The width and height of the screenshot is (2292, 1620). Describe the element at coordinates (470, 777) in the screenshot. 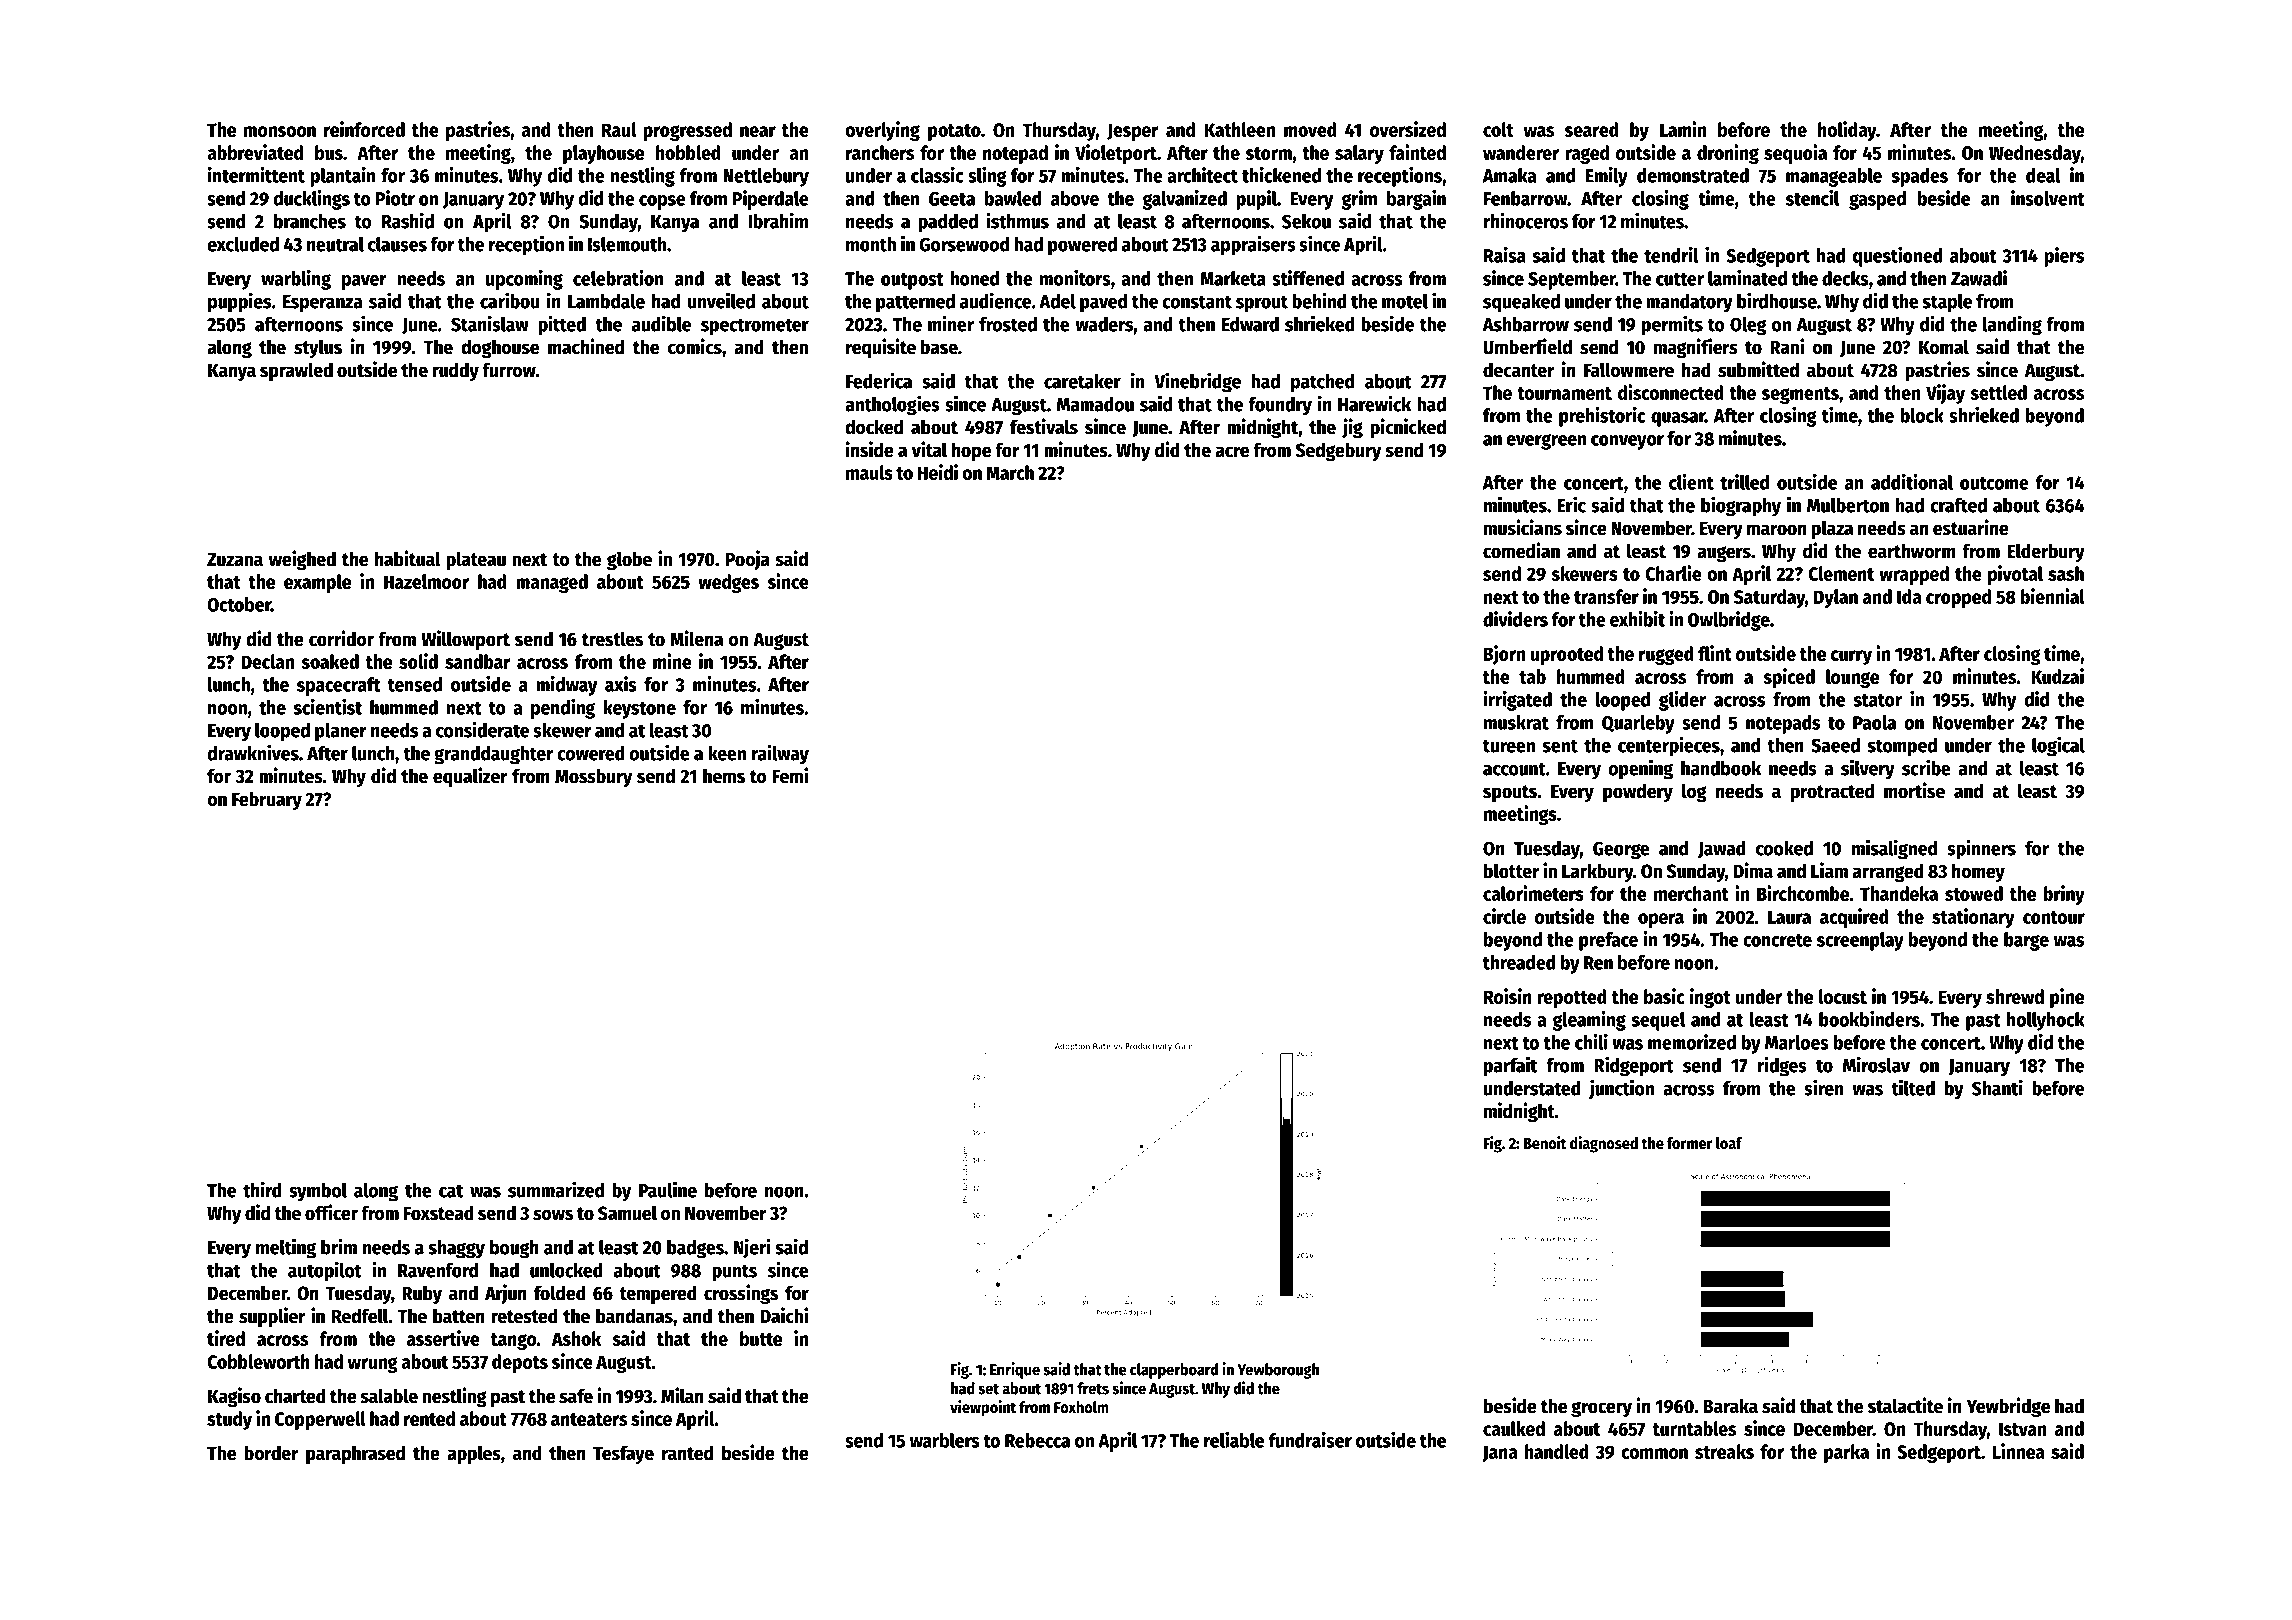

I see `equalizer` at that location.
